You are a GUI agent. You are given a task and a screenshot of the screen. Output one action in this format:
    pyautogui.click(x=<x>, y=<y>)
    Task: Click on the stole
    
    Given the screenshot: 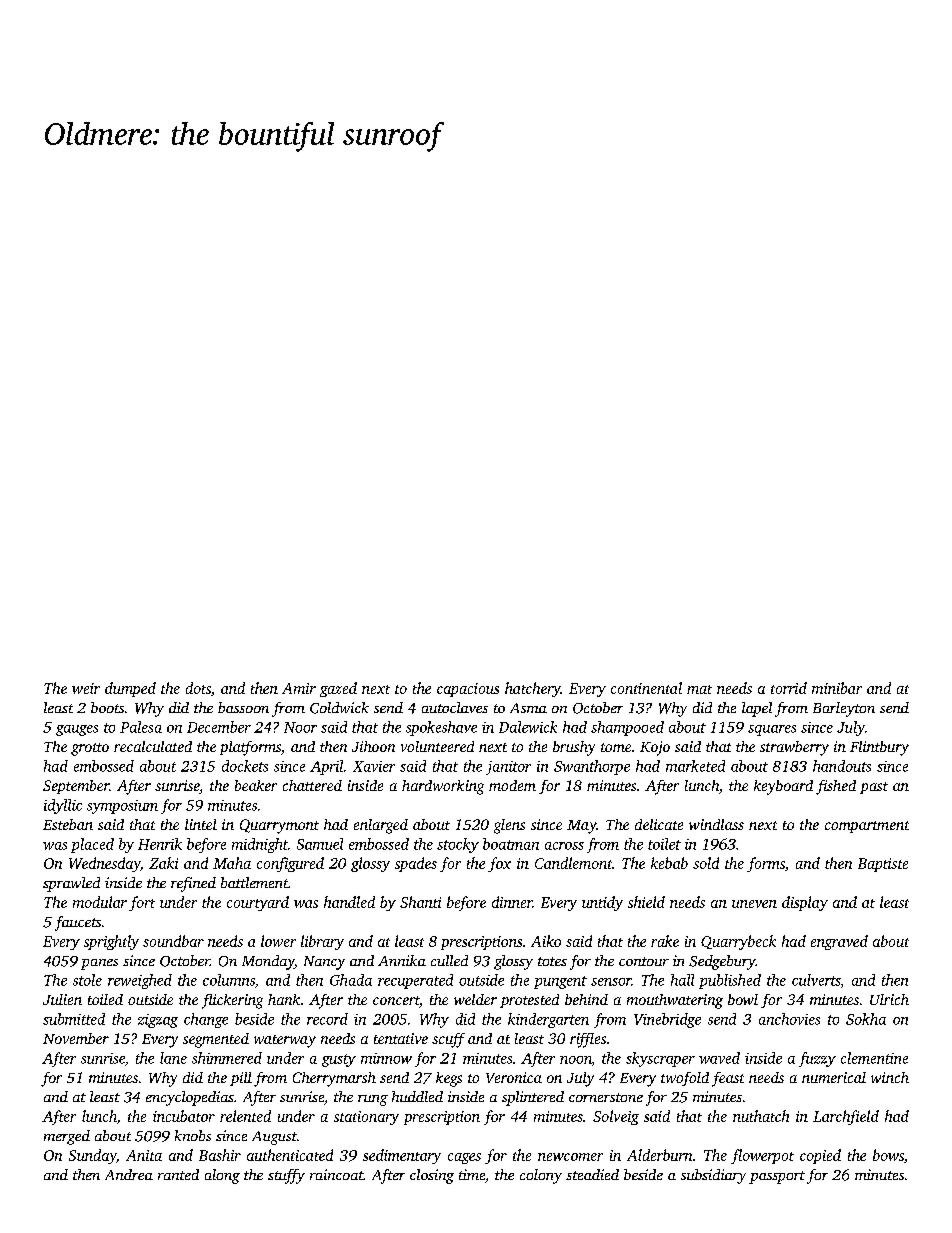 What is the action you would take?
    pyautogui.click(x=87, y=980)
